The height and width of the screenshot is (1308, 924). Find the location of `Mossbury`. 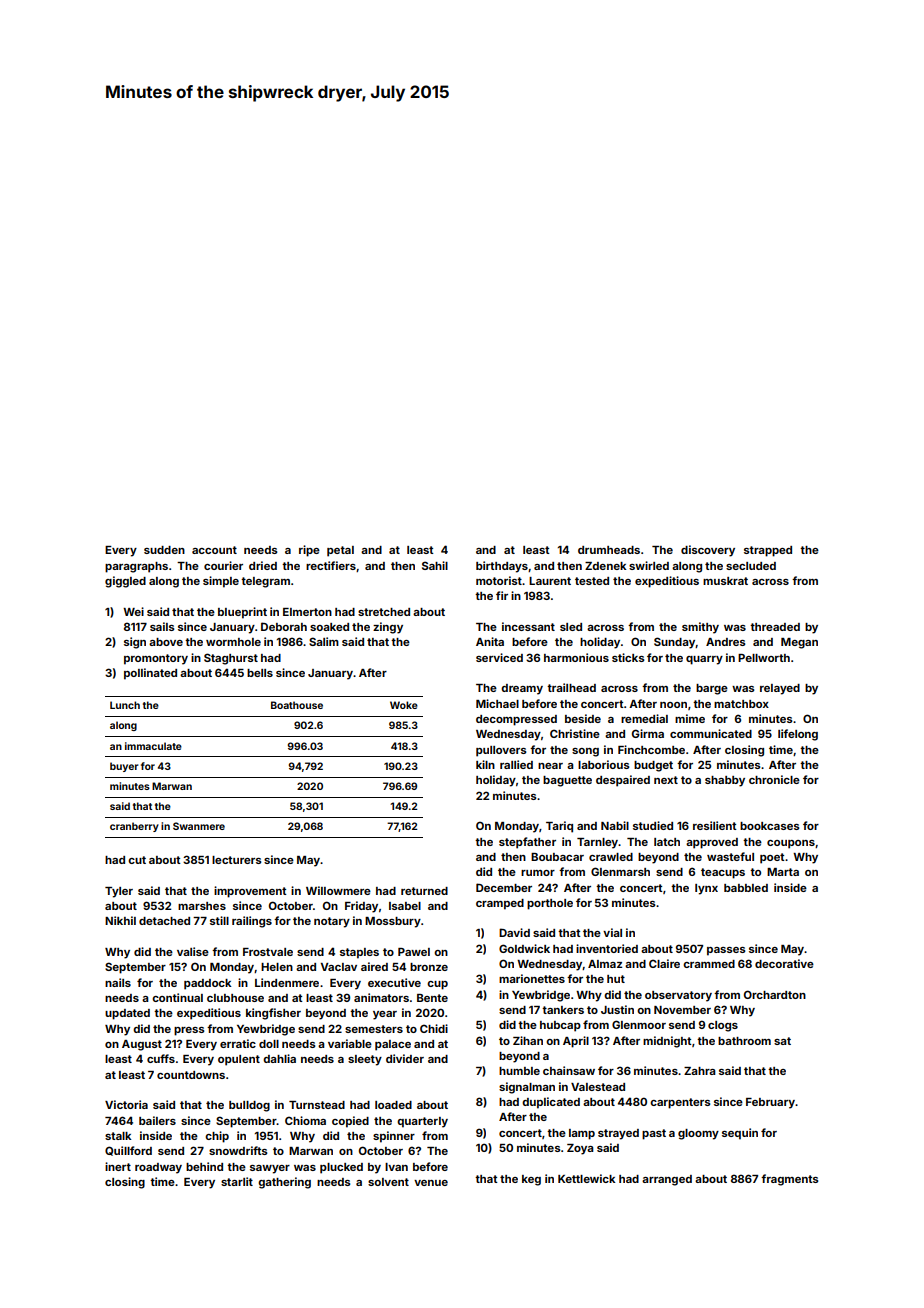

Mossbury is located at coordinates (393, 922).
